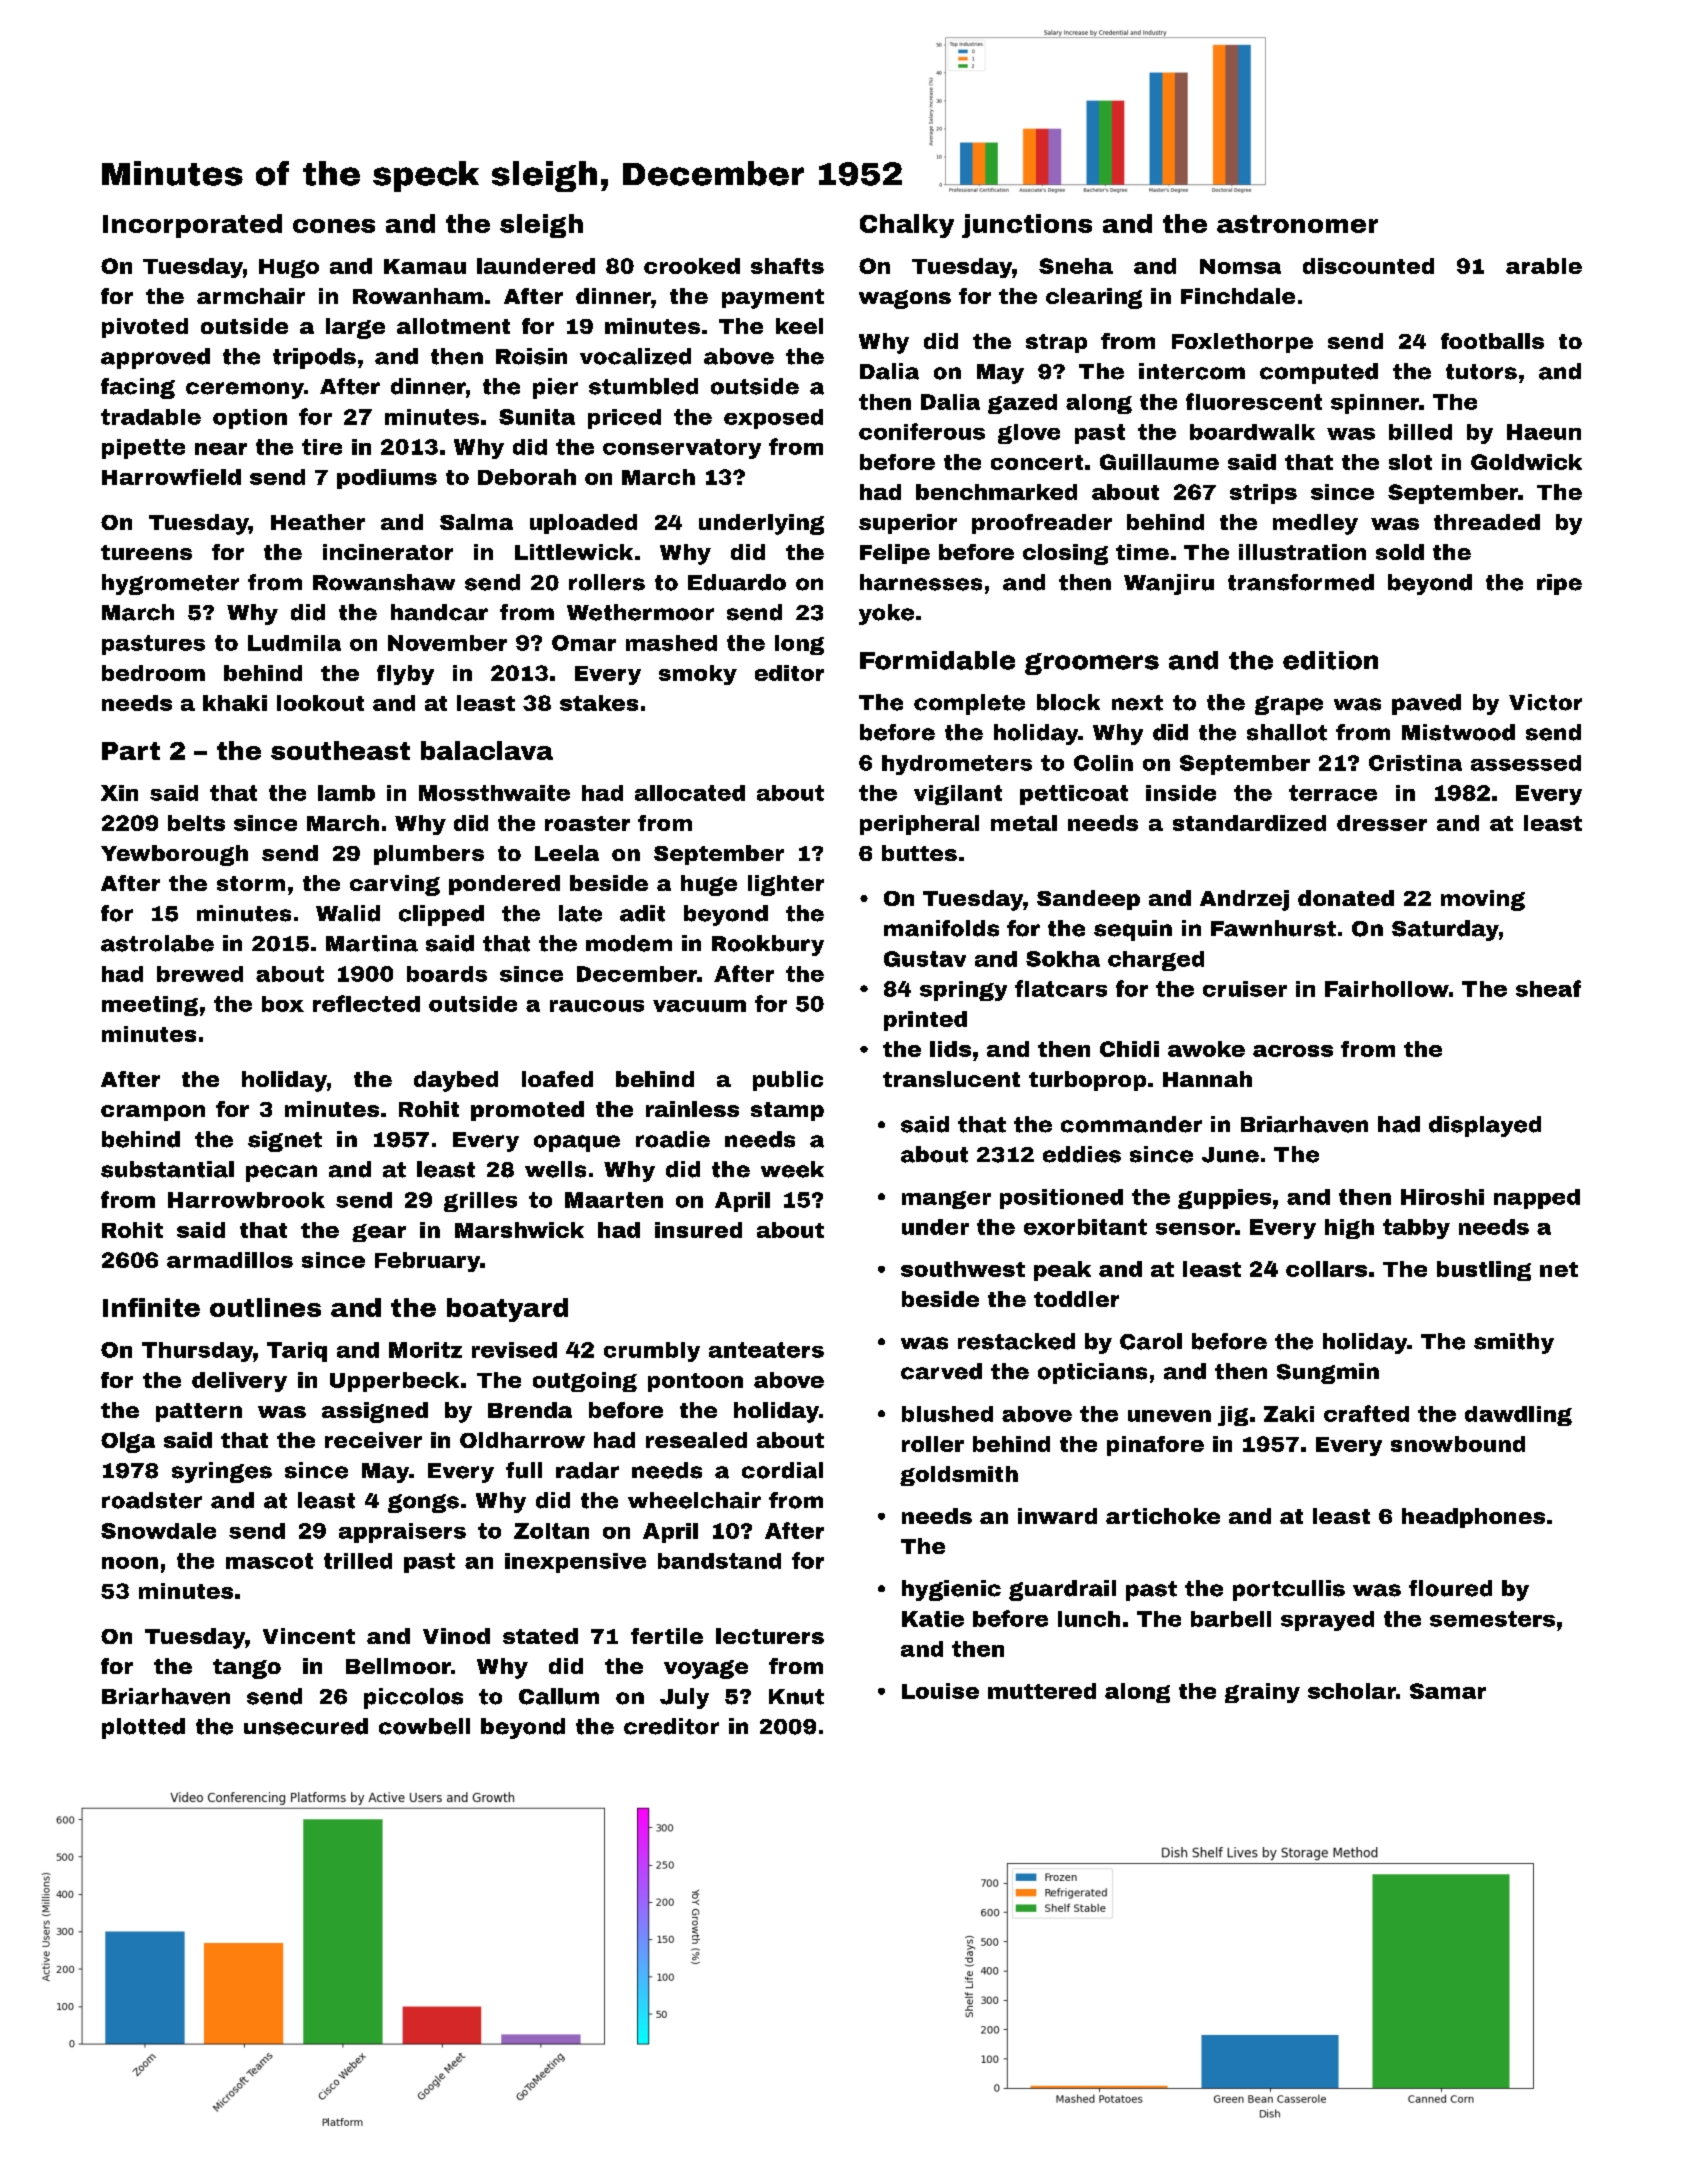 The height and width of the document is (2178, 1683). What do you see at coordinates (1544, 266) in the document?
I see `arable` at bounding box center [1544, 266].
